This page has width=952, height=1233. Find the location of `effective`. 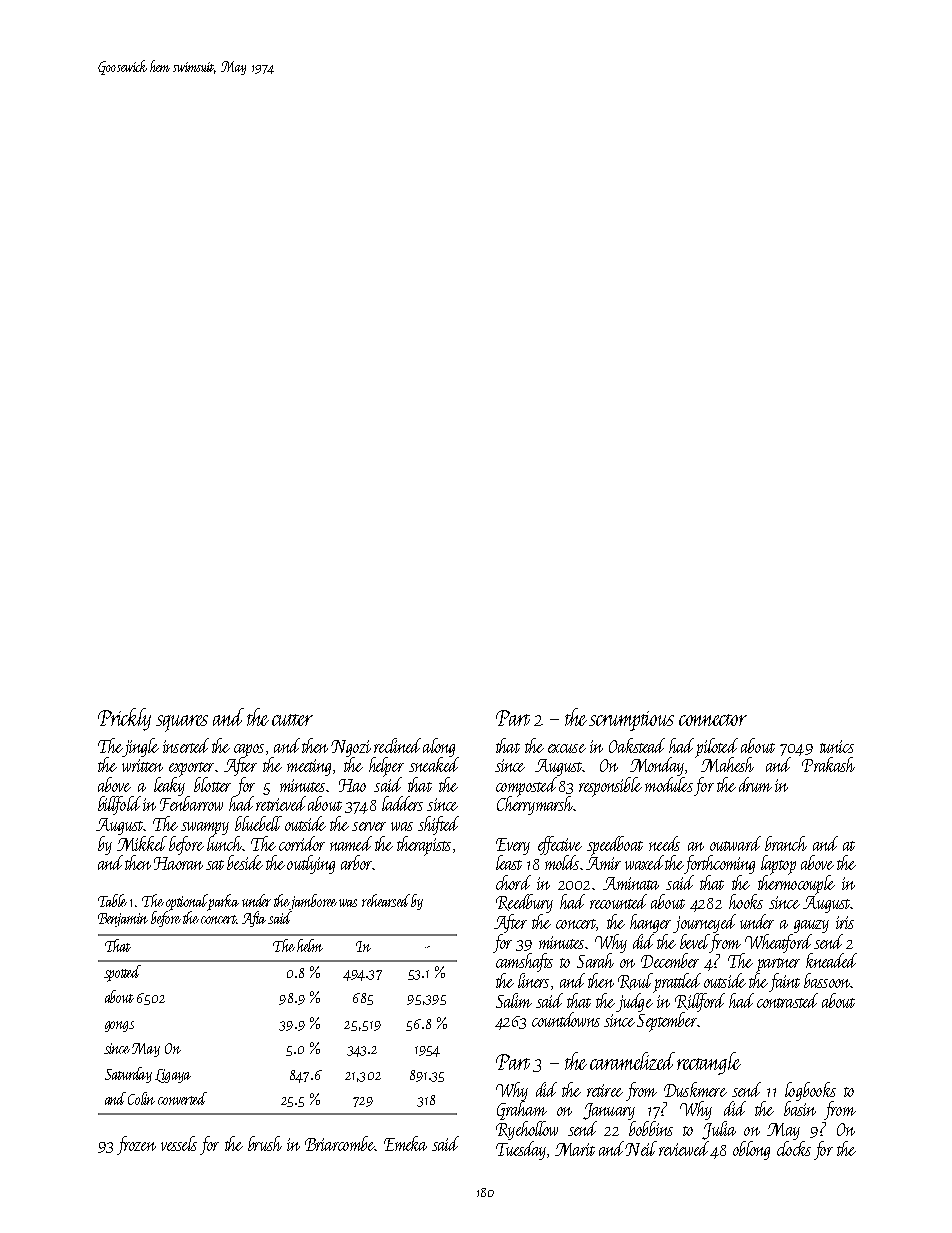

effective is located at coordinates (560, 845).
